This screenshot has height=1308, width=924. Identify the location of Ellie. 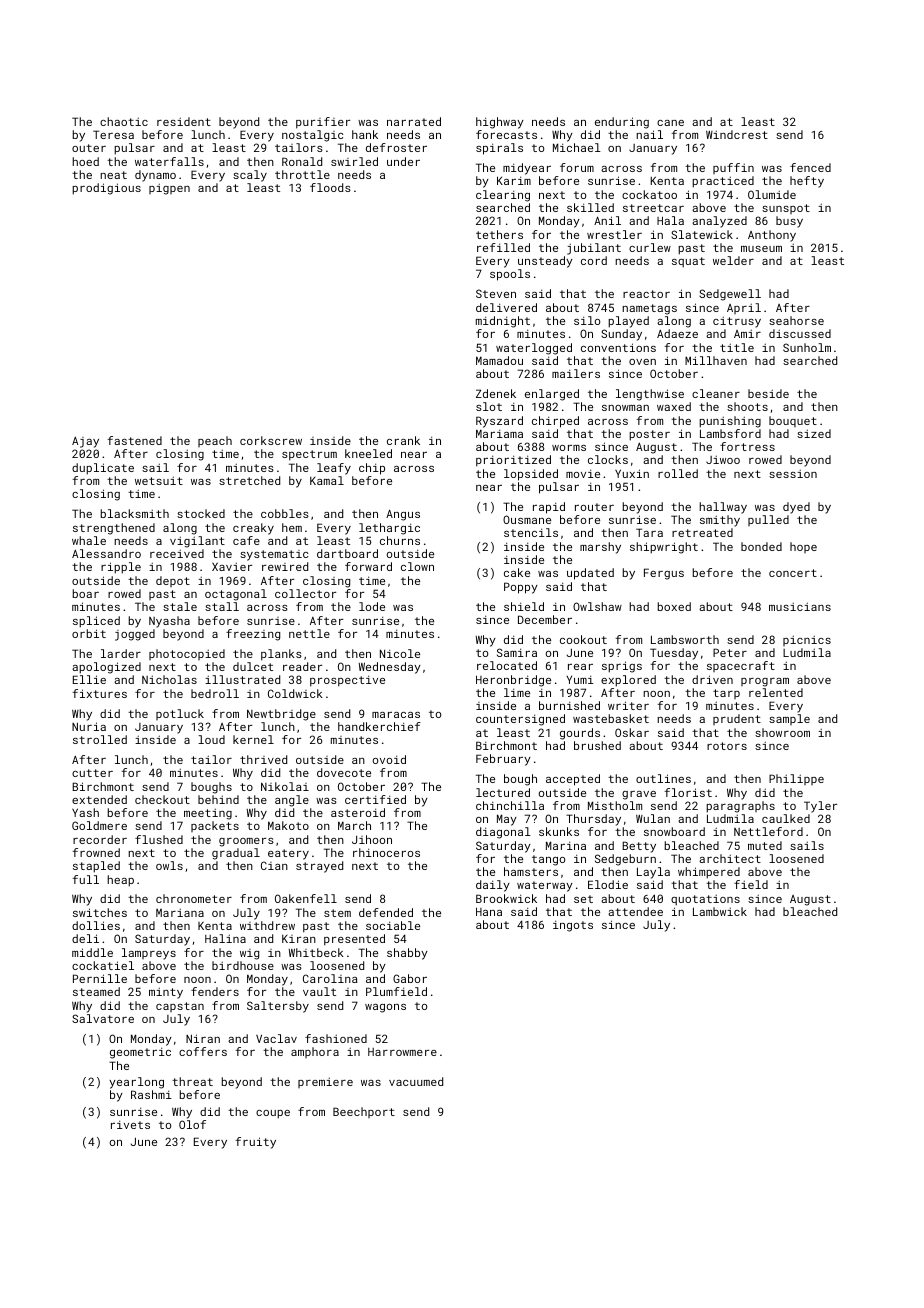
(89, 679).
